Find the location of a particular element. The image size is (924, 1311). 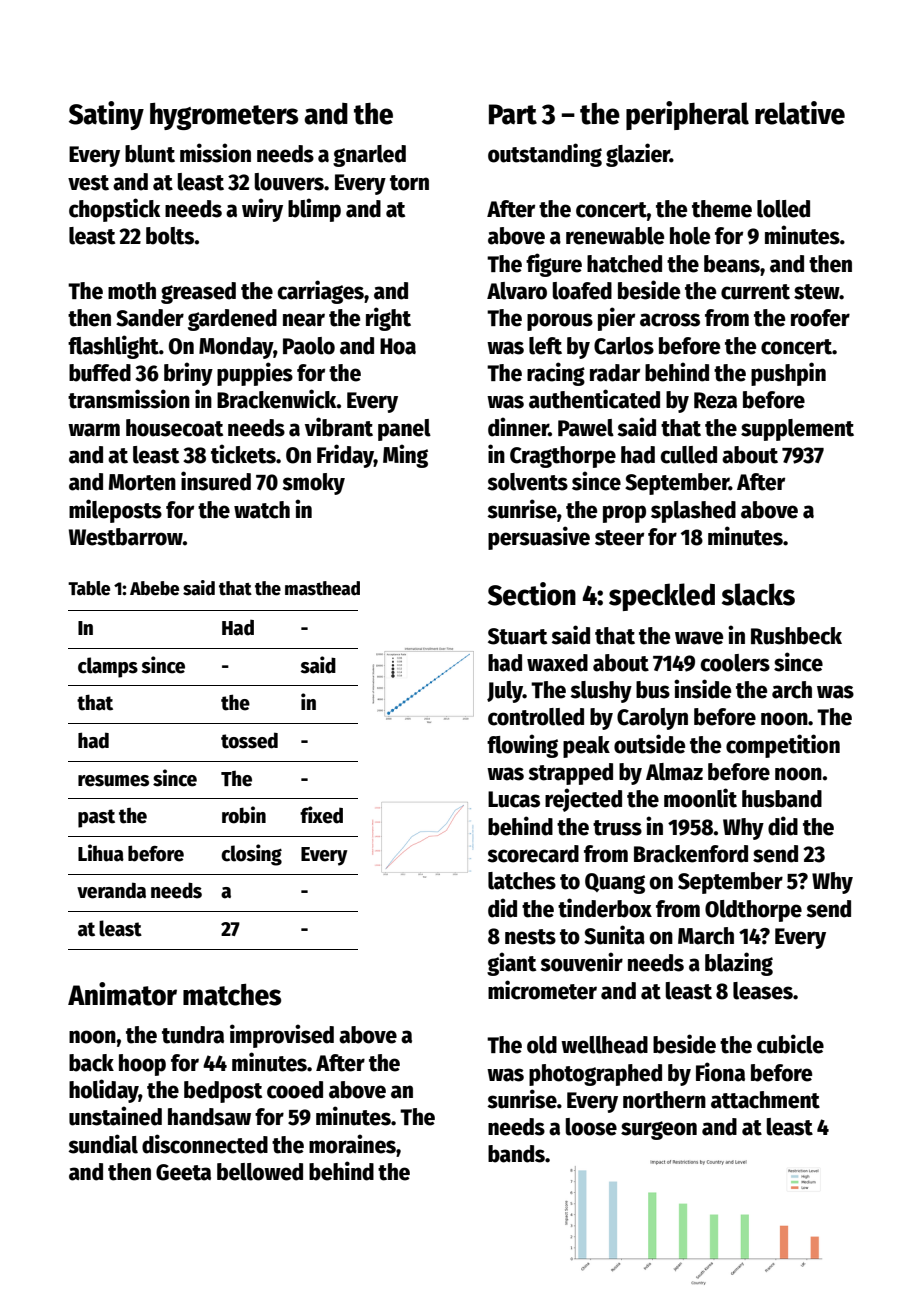

surgeon is located at coordinates (659, 1130).
